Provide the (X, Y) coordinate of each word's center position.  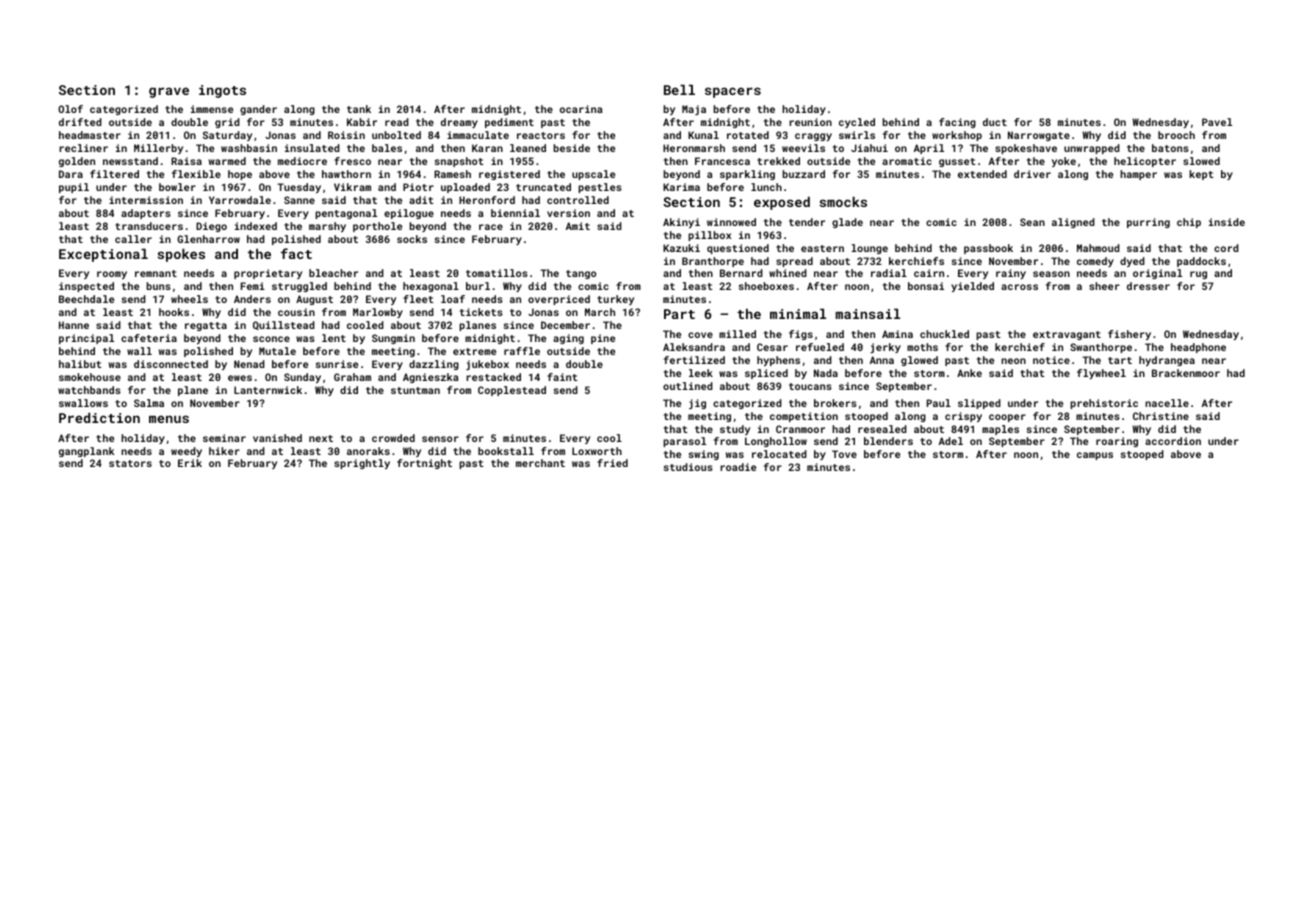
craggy (813, 137)
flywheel (1101, 374)
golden (77, 162)
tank (359, 109)
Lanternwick (268, 390)
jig (697, 404)
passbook (988, 249)
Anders (252, 299)
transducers (149, 226)
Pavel (1217, 122)
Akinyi (681, 223)
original (1157, 274)
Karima (681, 187)
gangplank (86, 452)
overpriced (559, 300)
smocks (843, 202)
